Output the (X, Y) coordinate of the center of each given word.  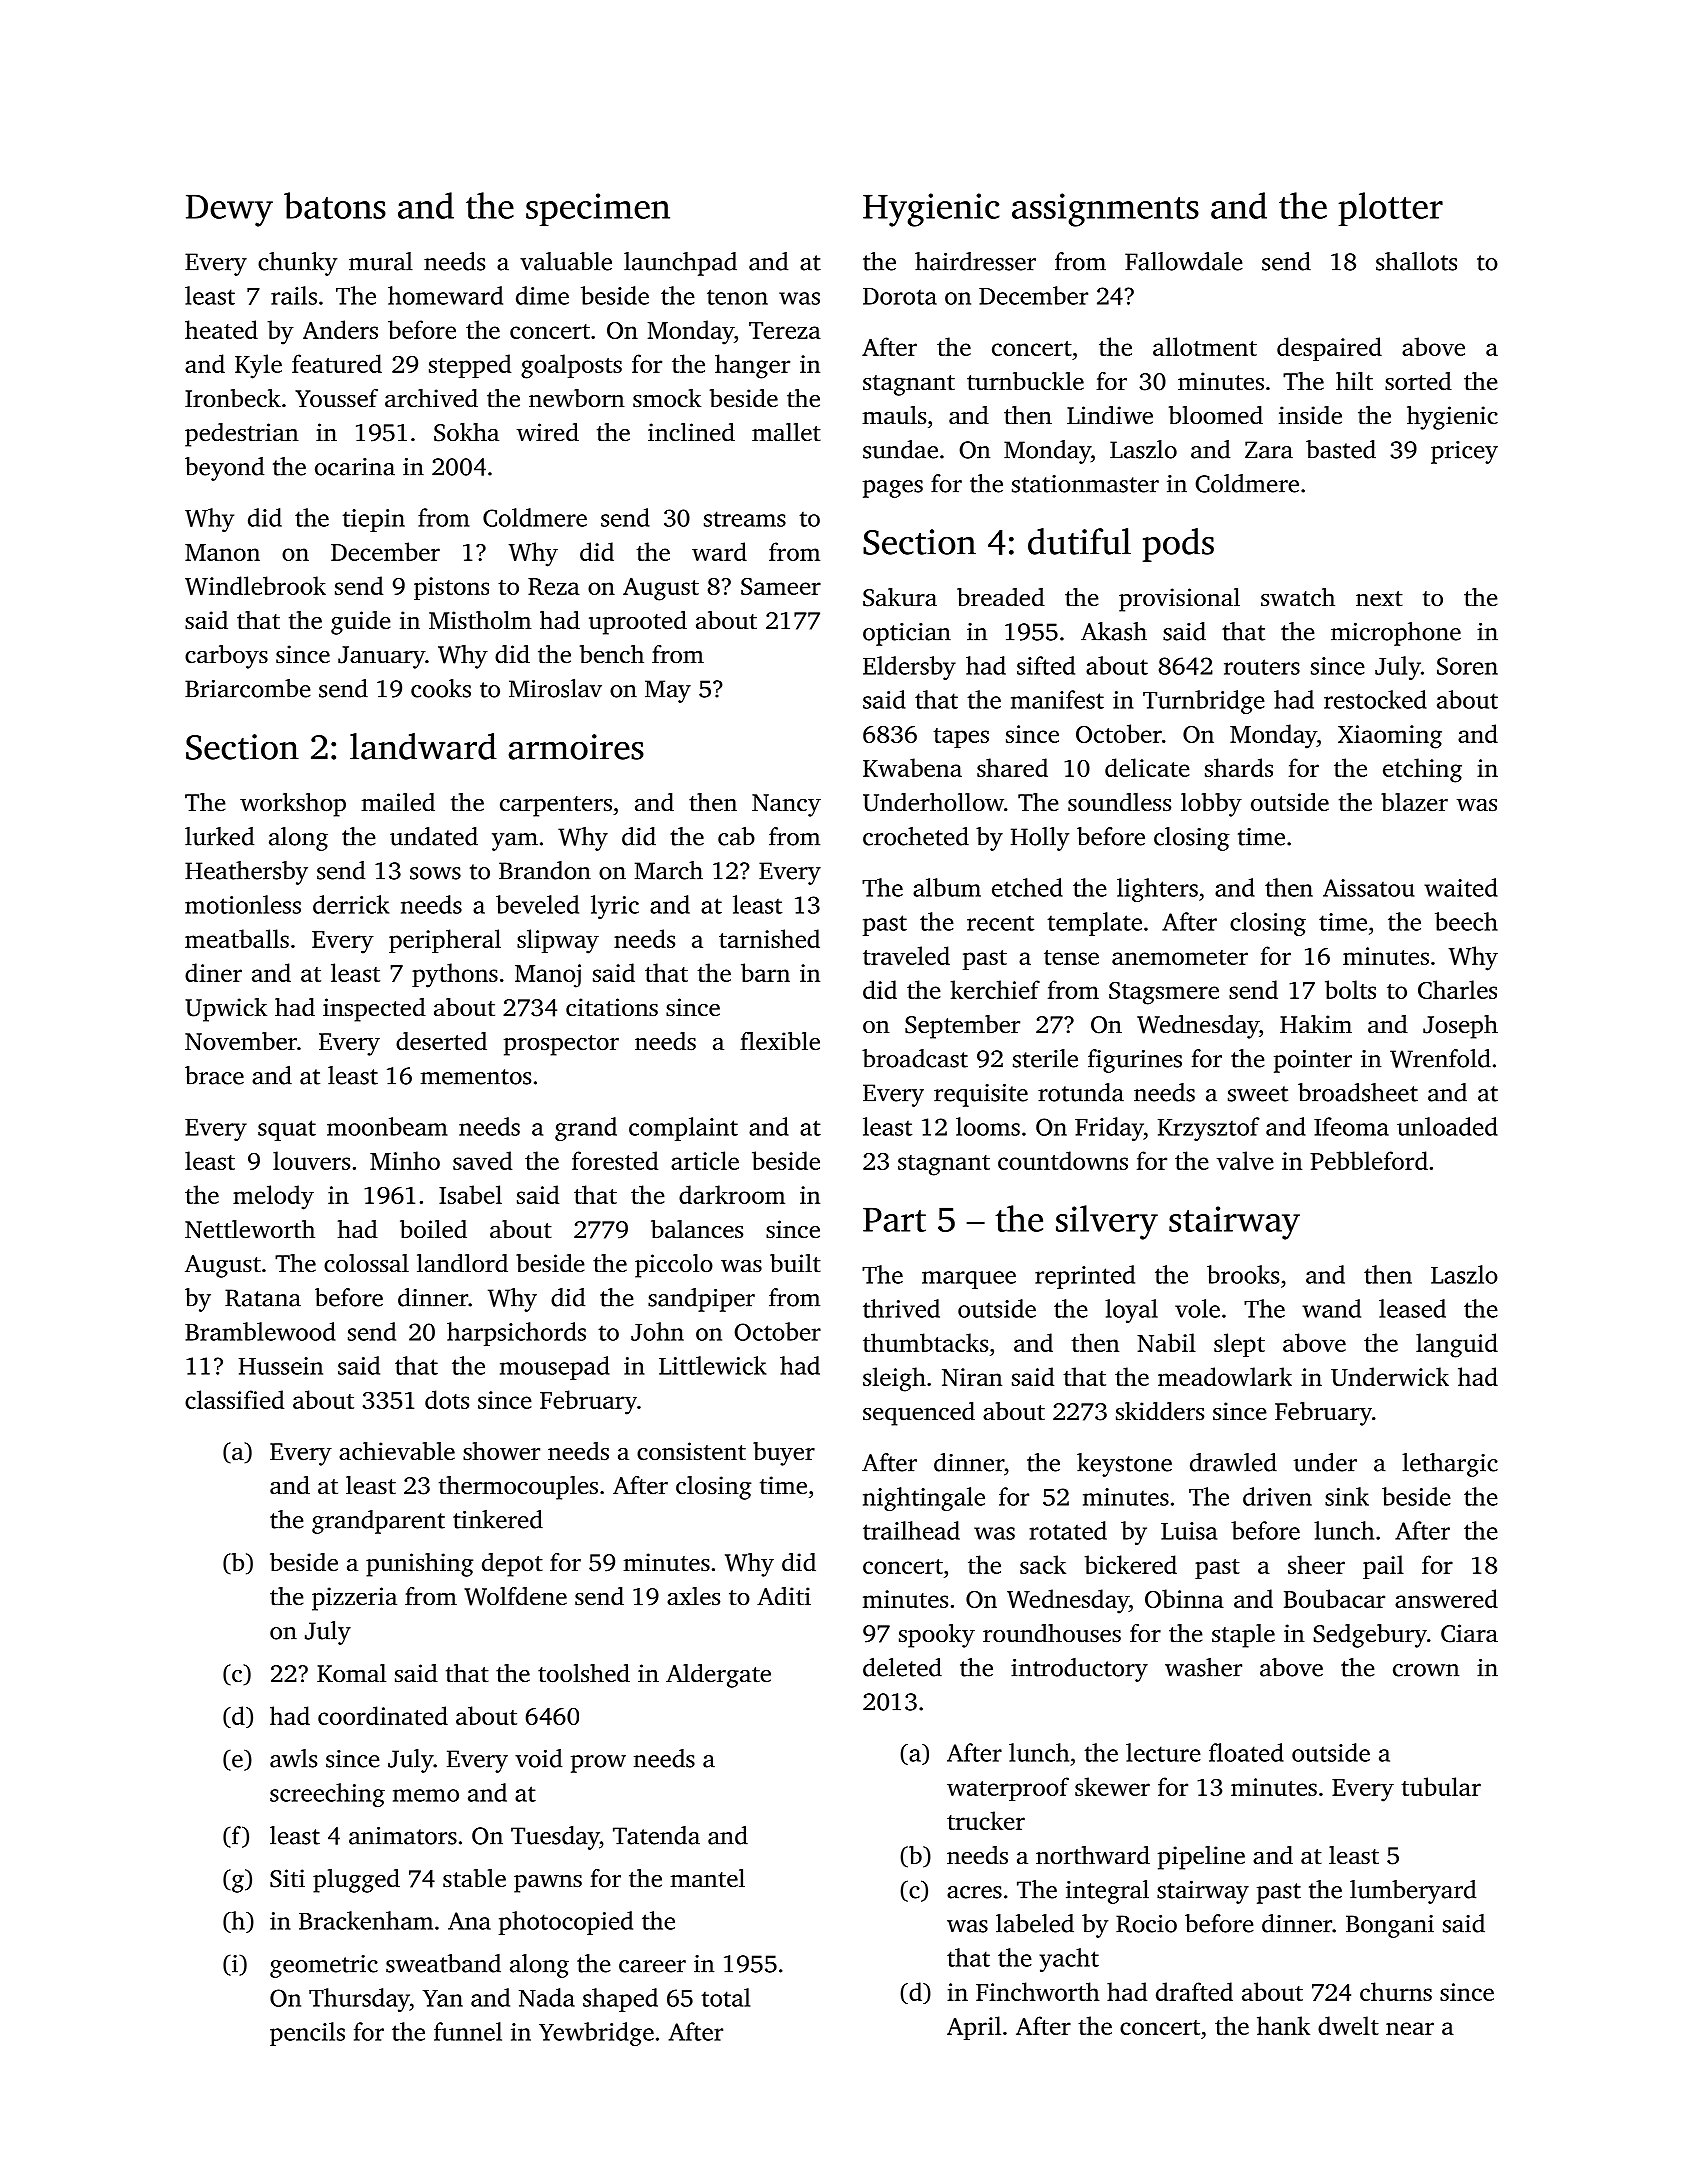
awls (293, 1758)
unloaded (1447, 1126)
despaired (1329, 349)
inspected (374, 1010)
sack (1043, 1564)
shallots (1416, 261)
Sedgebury (1370, 1636)
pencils (307, 2034)
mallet (786, 432)
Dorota (900, 296)
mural (381, 261)
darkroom (732, 1194)
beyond (224, 469)
